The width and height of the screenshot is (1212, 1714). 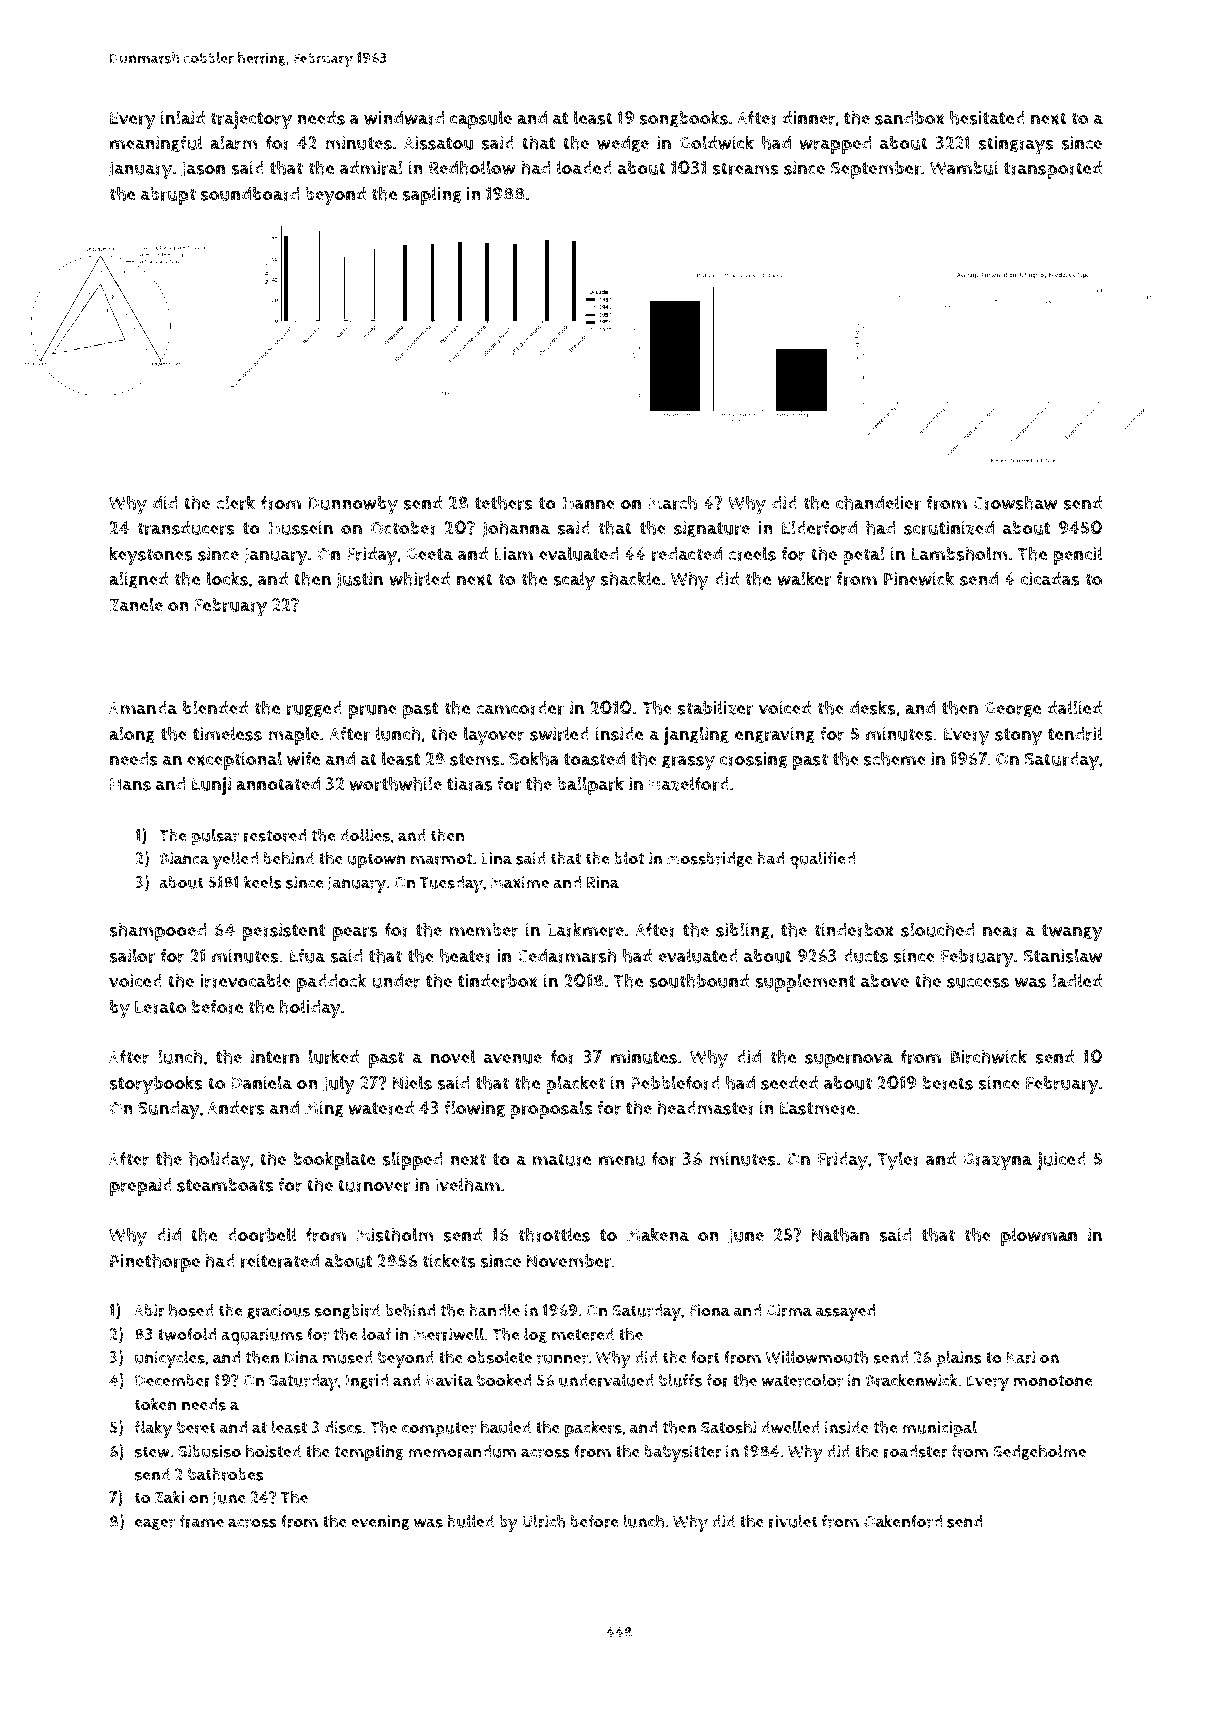 What do you see at coordinates (793, 1521) in the screenshot?
I see `rivulet` at bounding box center [793, 1521].
